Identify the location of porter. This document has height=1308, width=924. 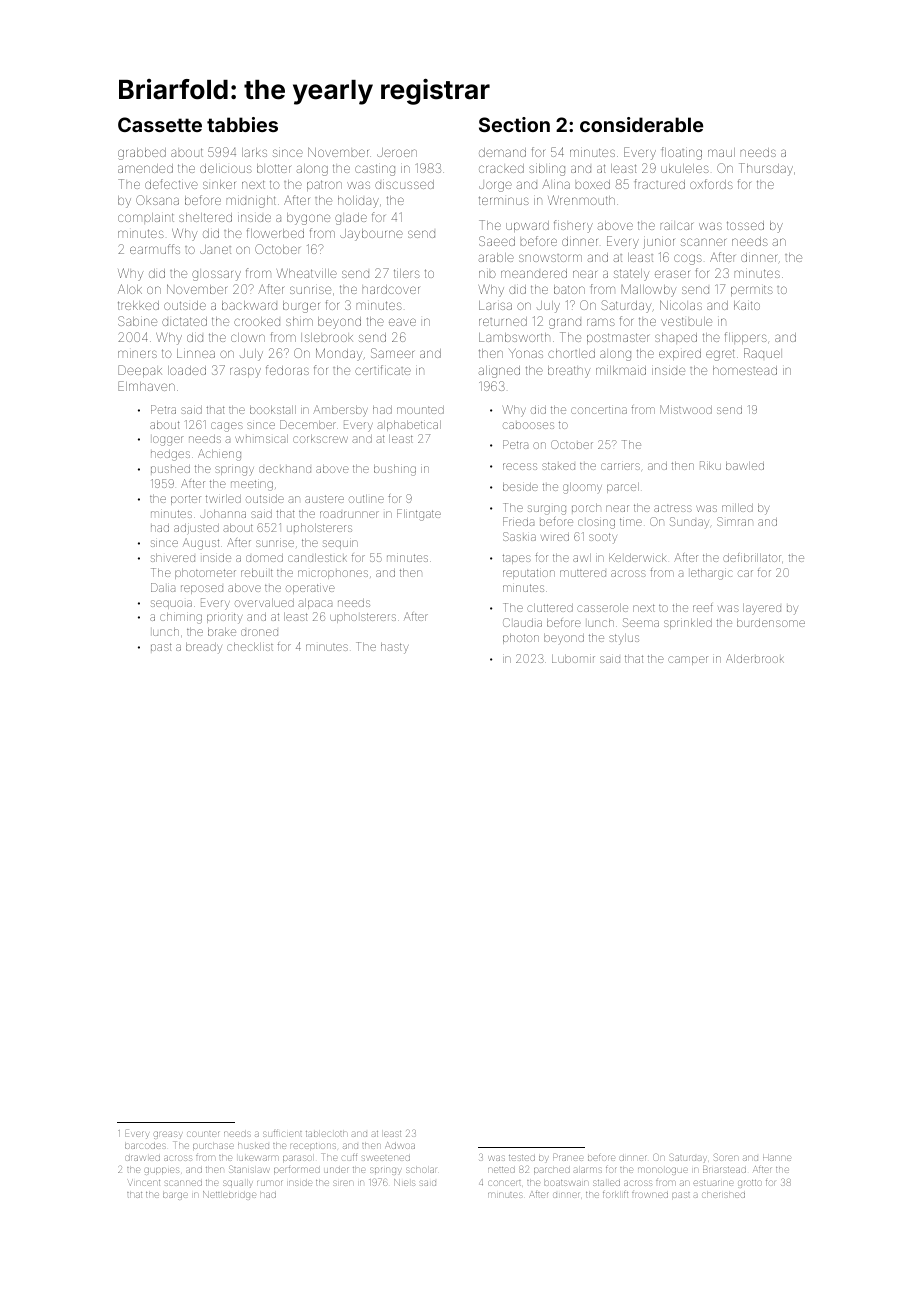
(186, 500).
